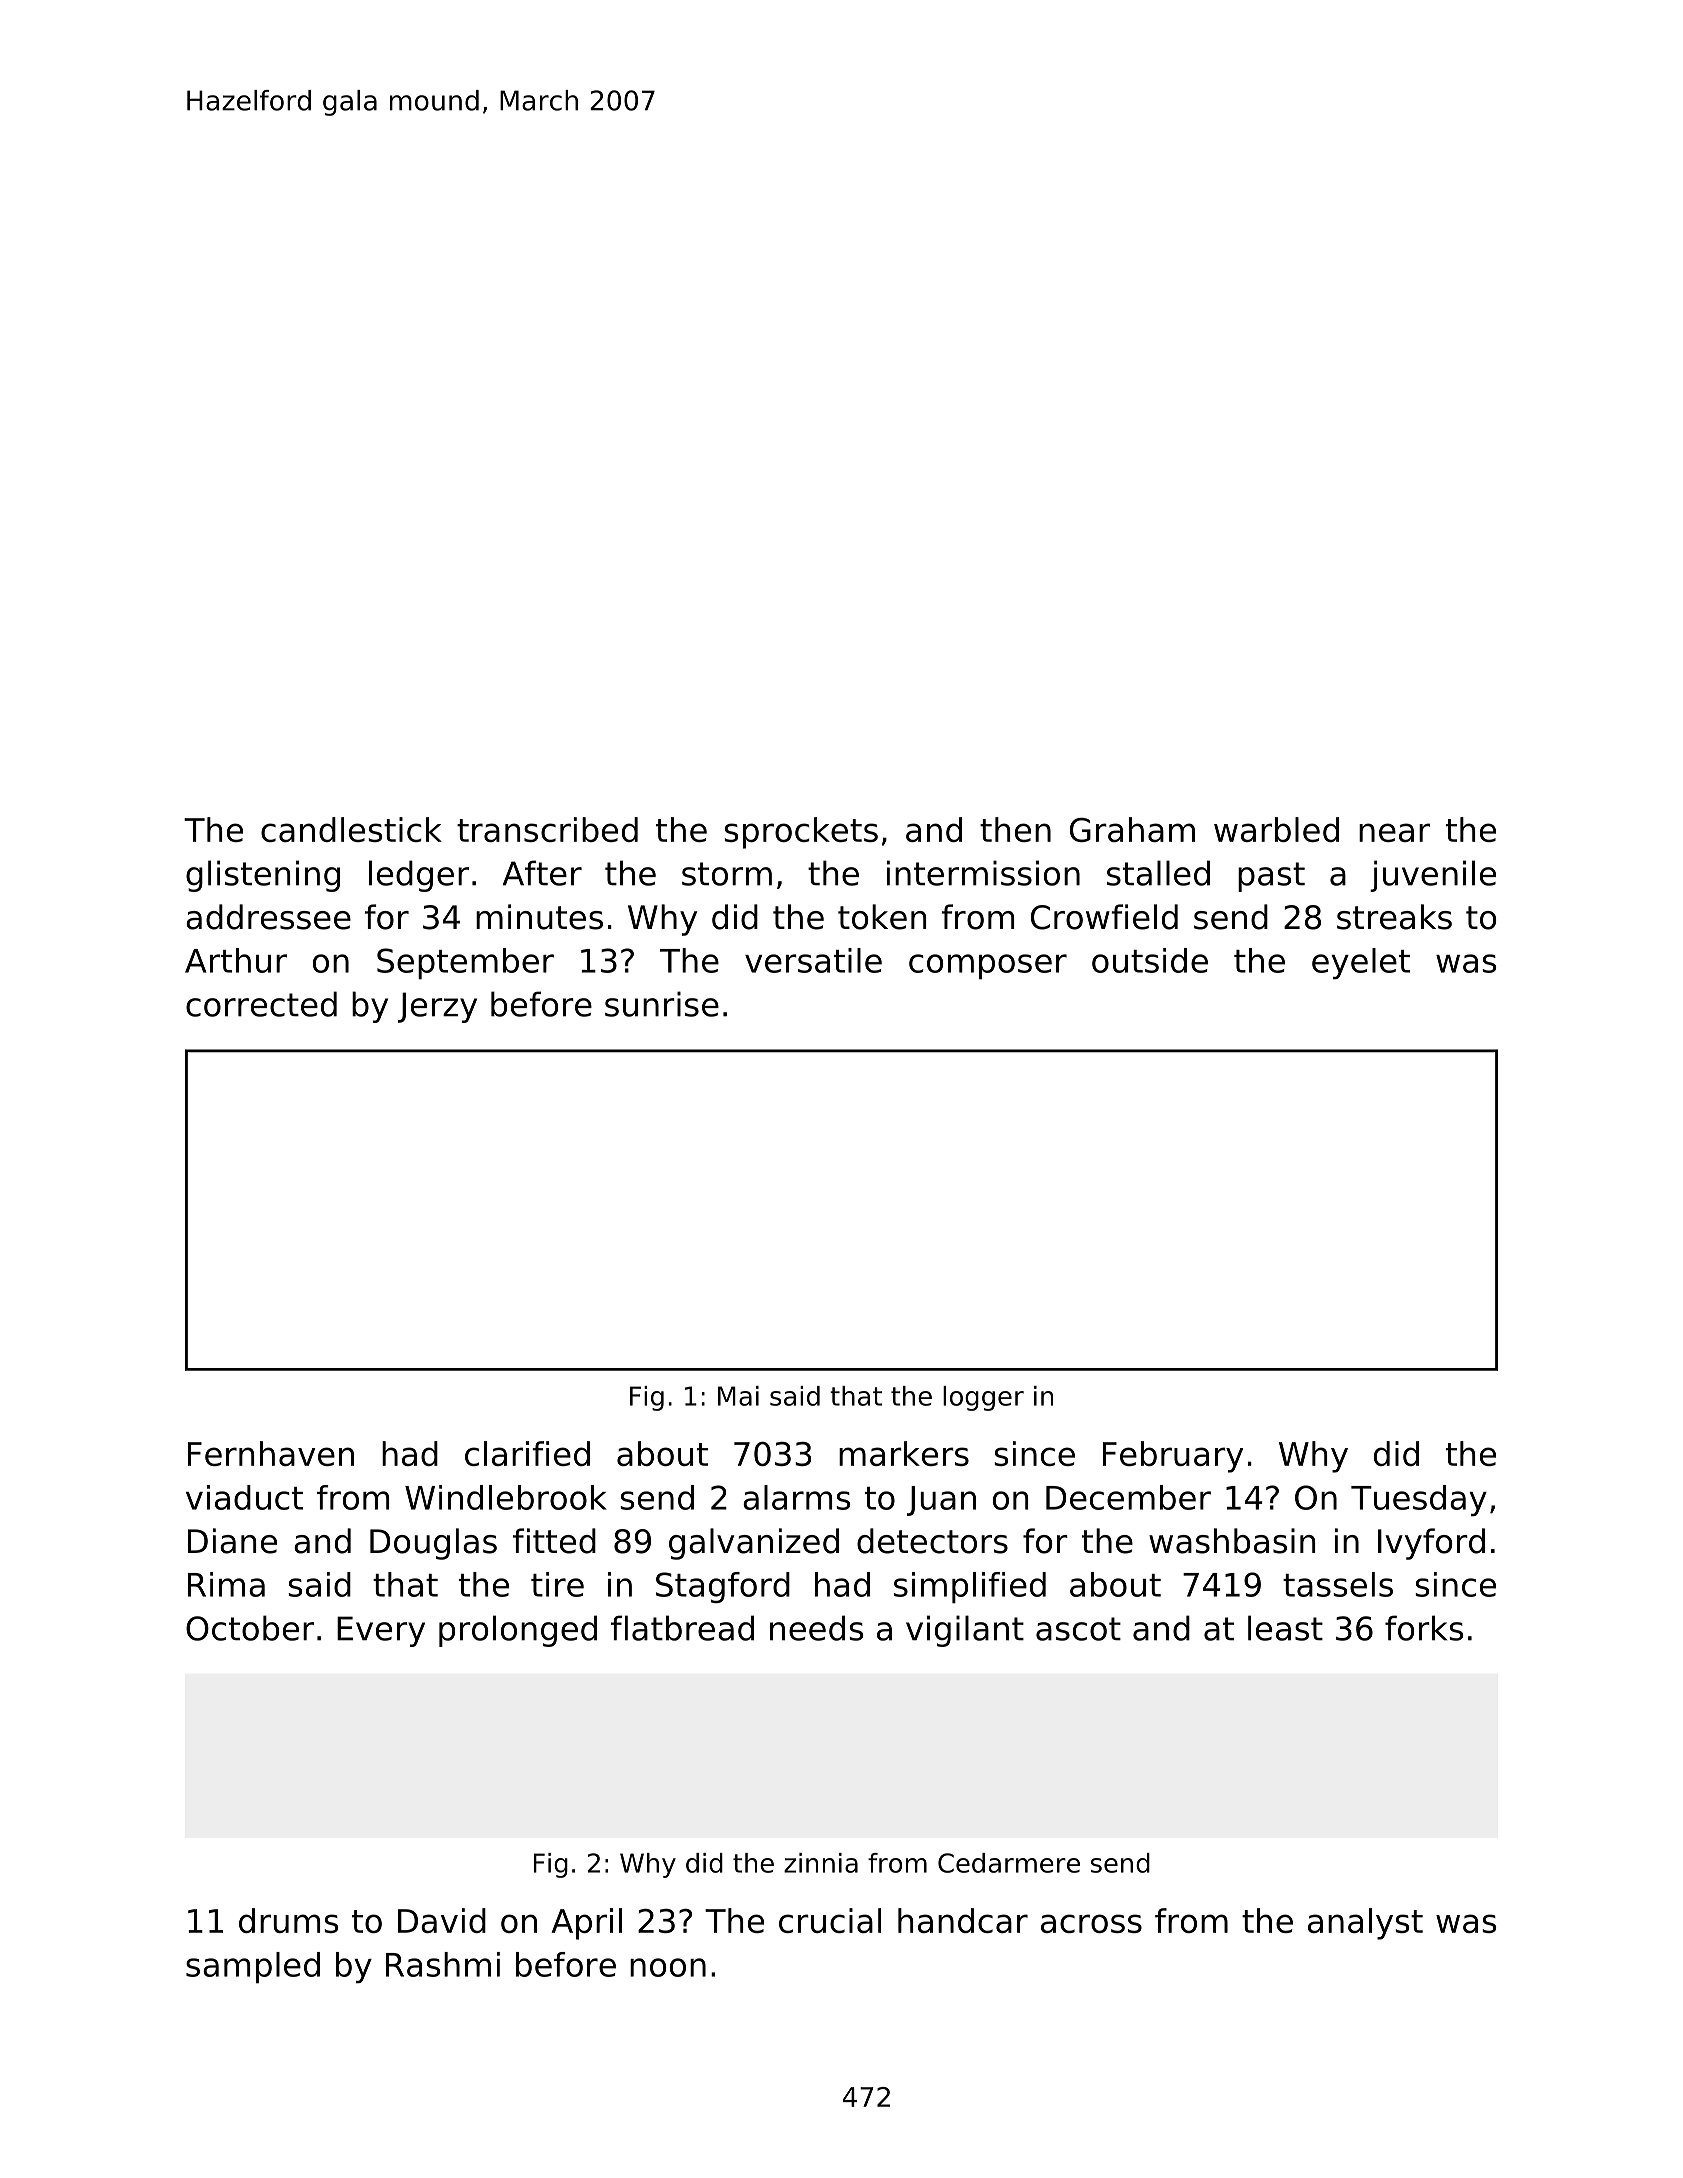 The height and width of the screenshot is (2178, 1683). Describe the element at coordinates (983, 1398) in the screenshot. I see `logger` at that location.
